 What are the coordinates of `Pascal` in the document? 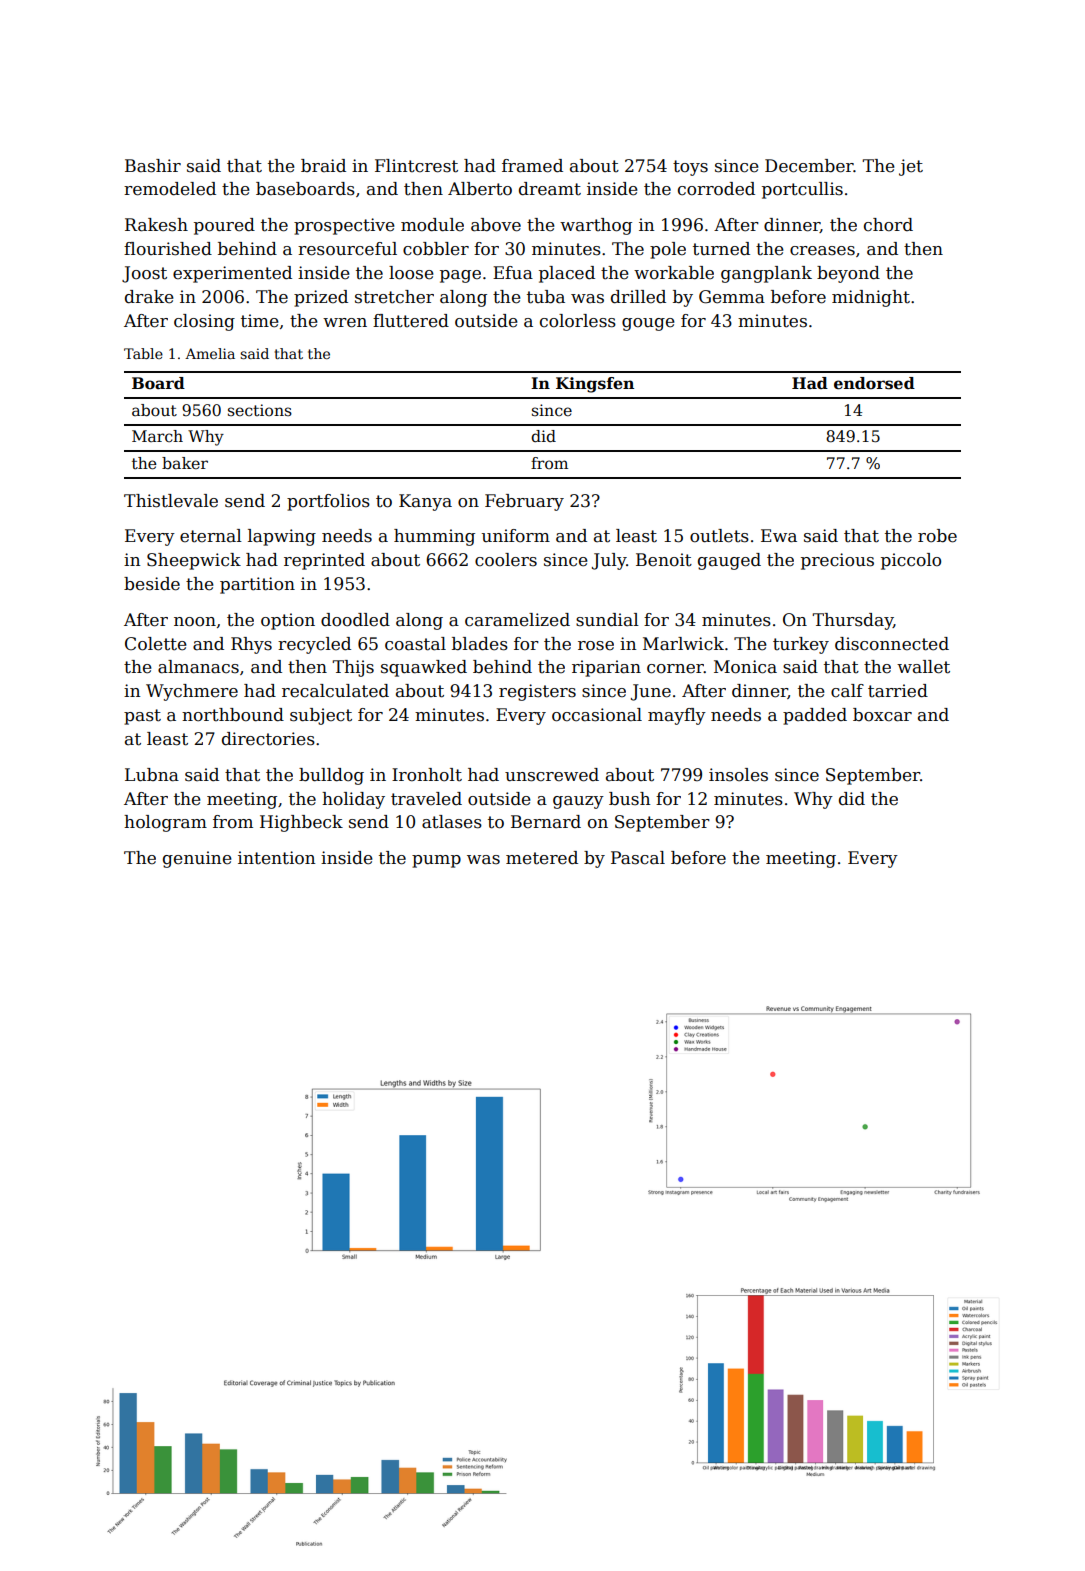 It's located at (638, 858).
